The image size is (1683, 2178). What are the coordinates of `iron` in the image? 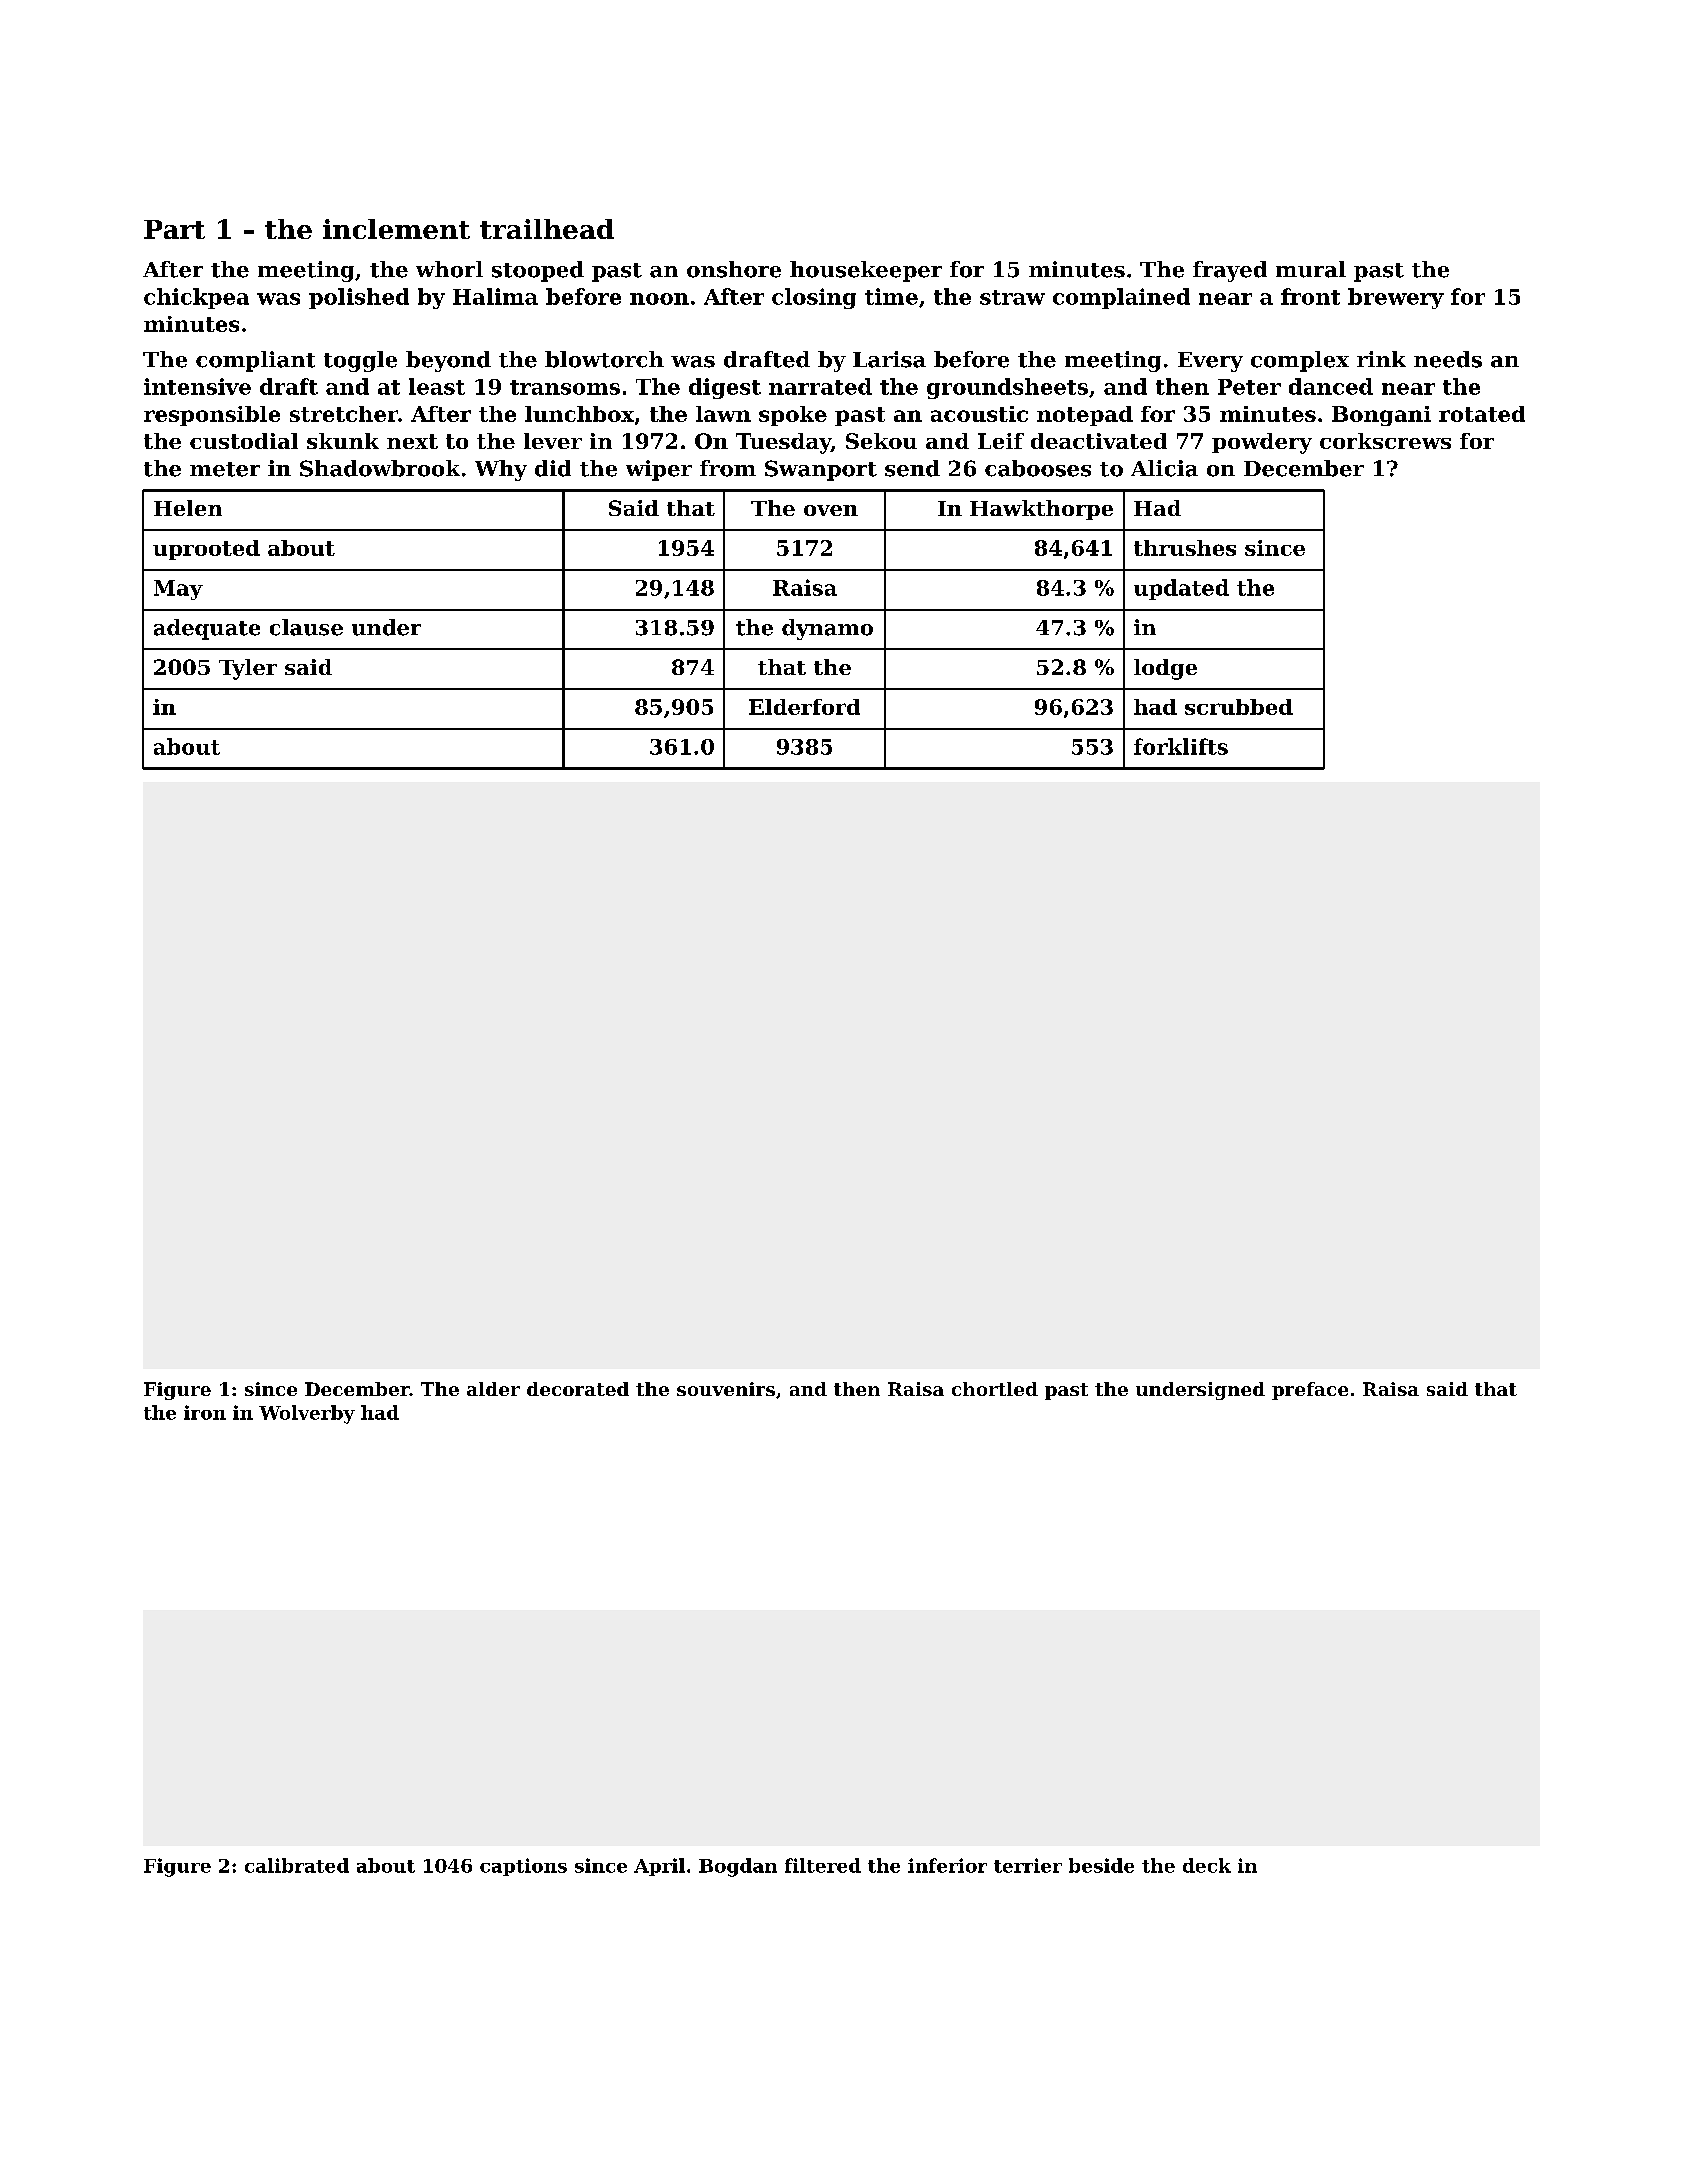 It's located at (205, 1412).
